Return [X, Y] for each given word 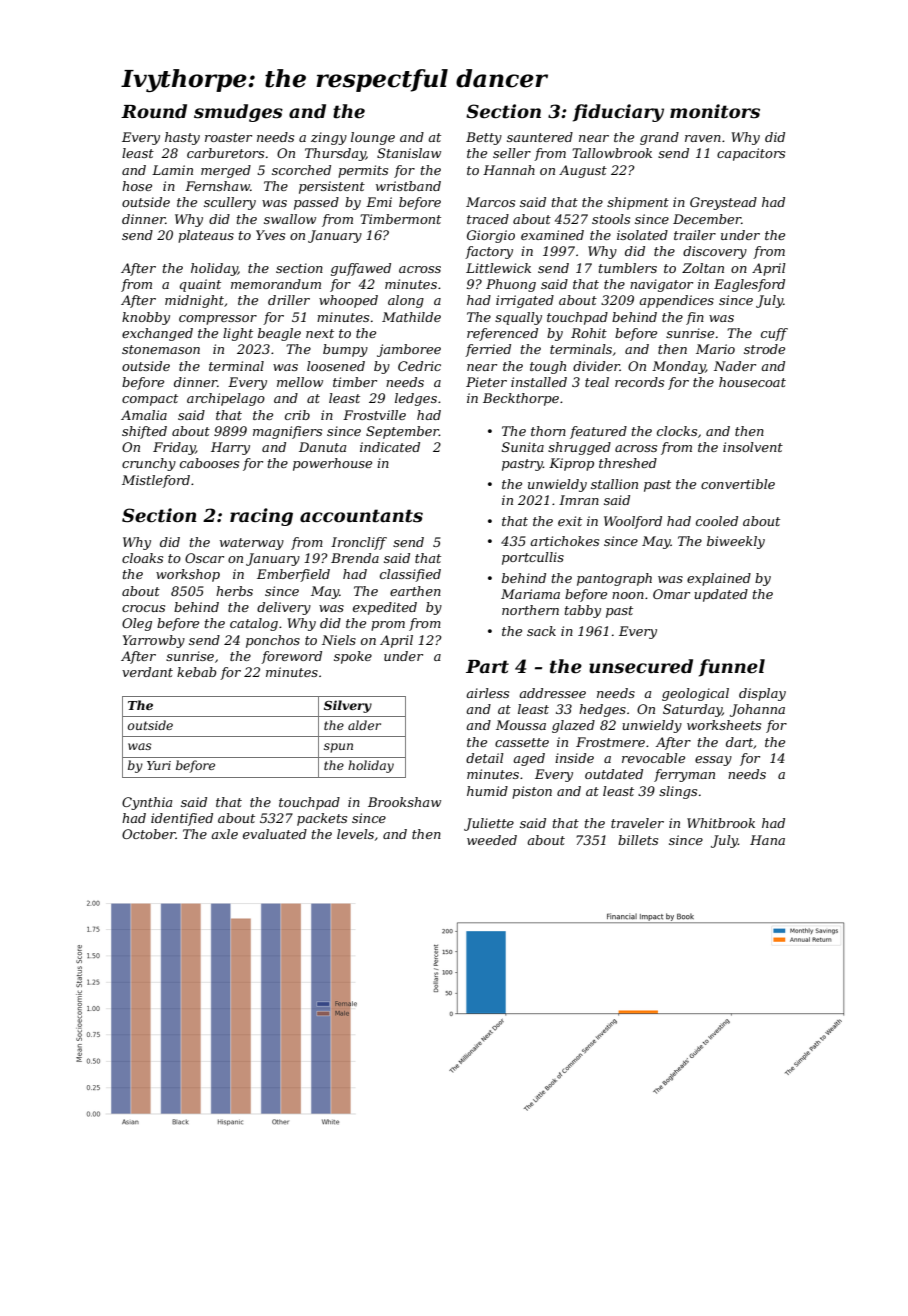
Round [154, 111]
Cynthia [147, 803]
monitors [715, 111]
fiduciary [618, 113]
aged [529, 759]
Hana [767, 840]
